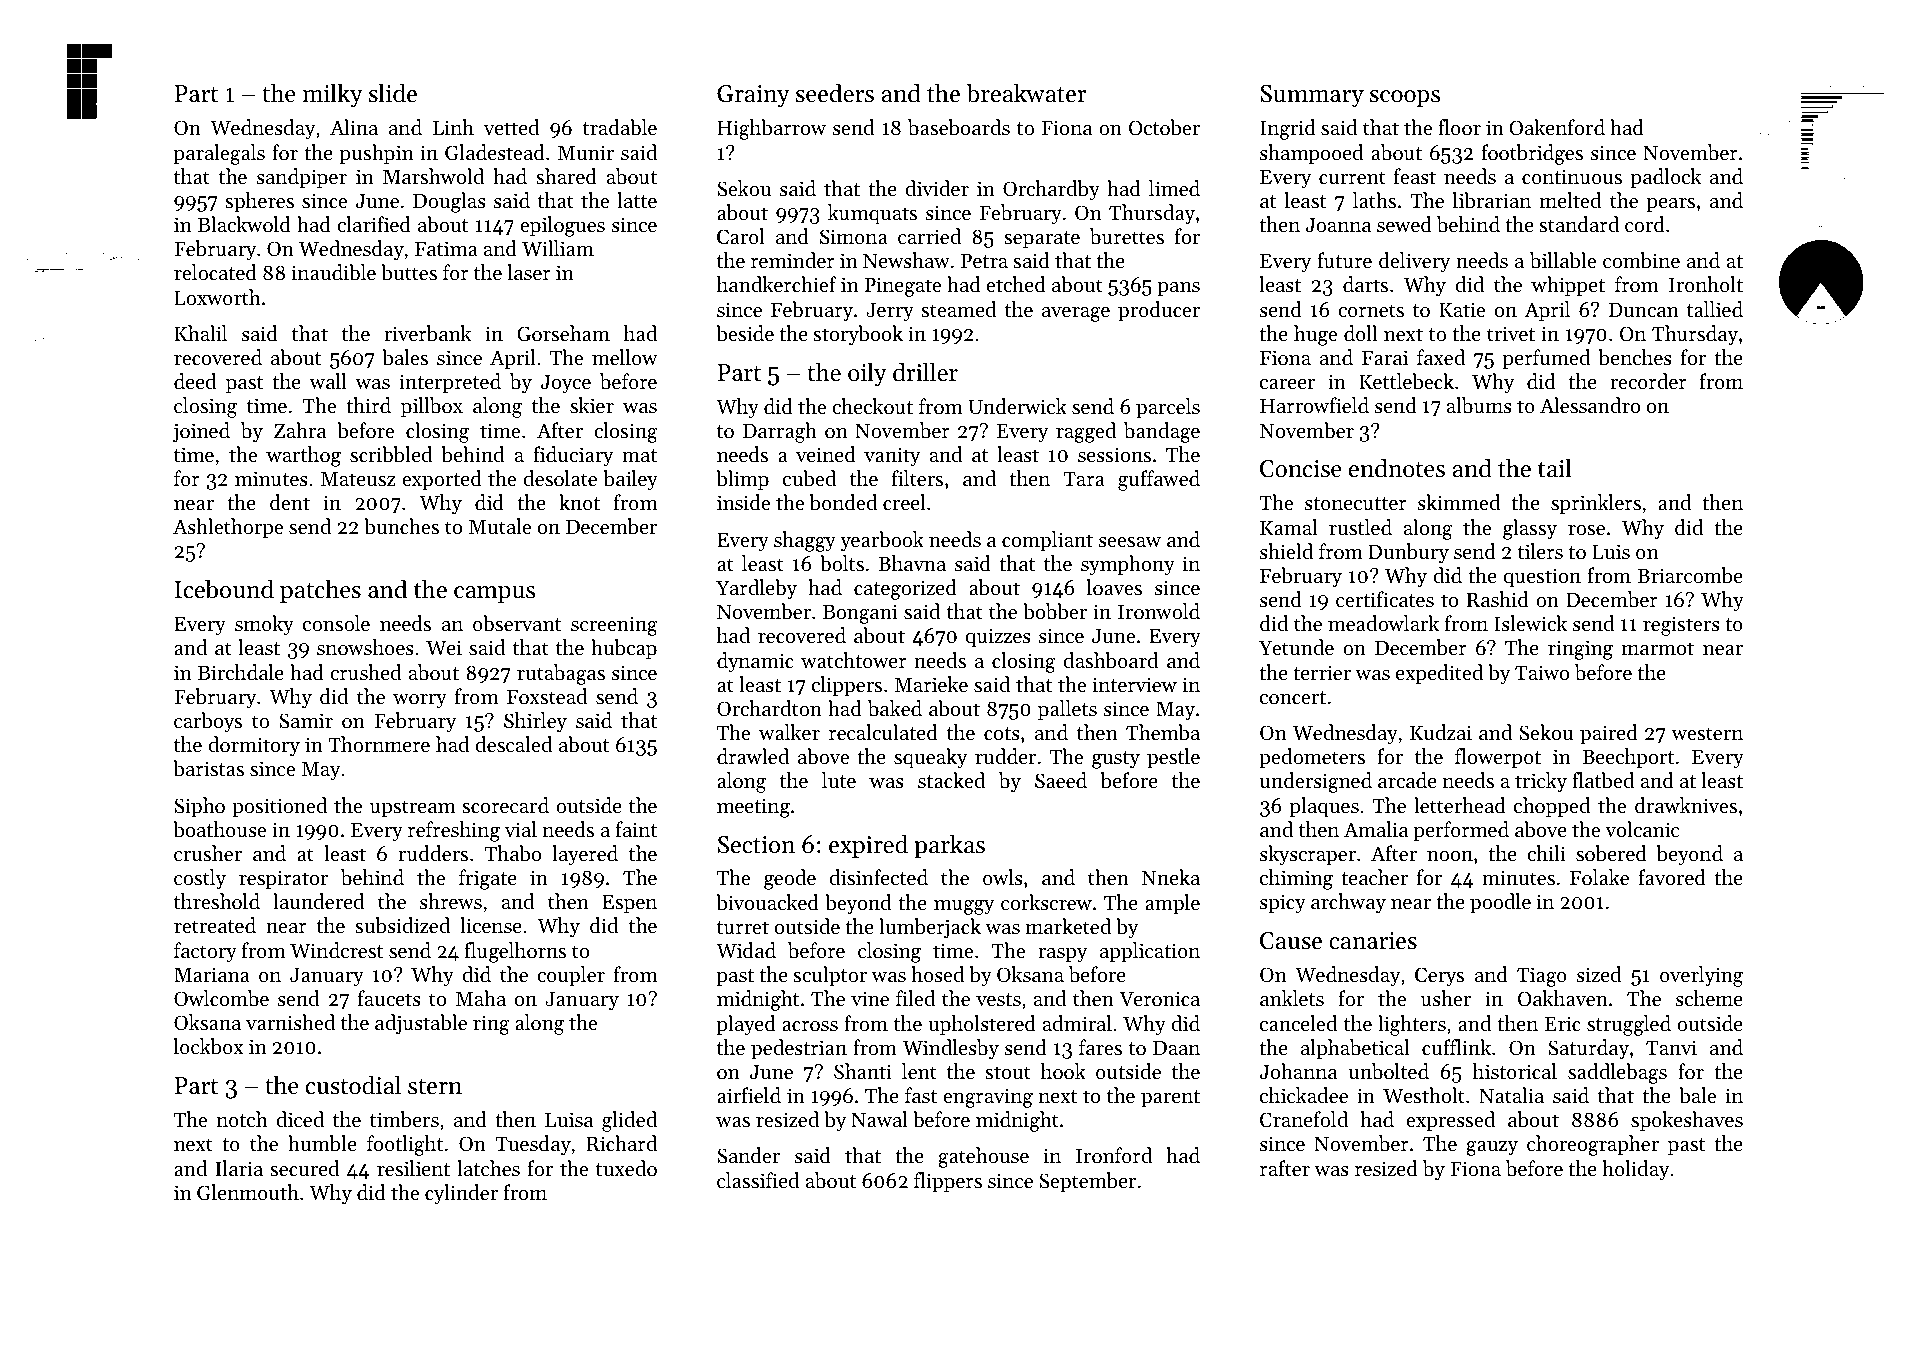  Describe the element at coordinates (241, 672) in the document. I see `Birchdale` at that location.
